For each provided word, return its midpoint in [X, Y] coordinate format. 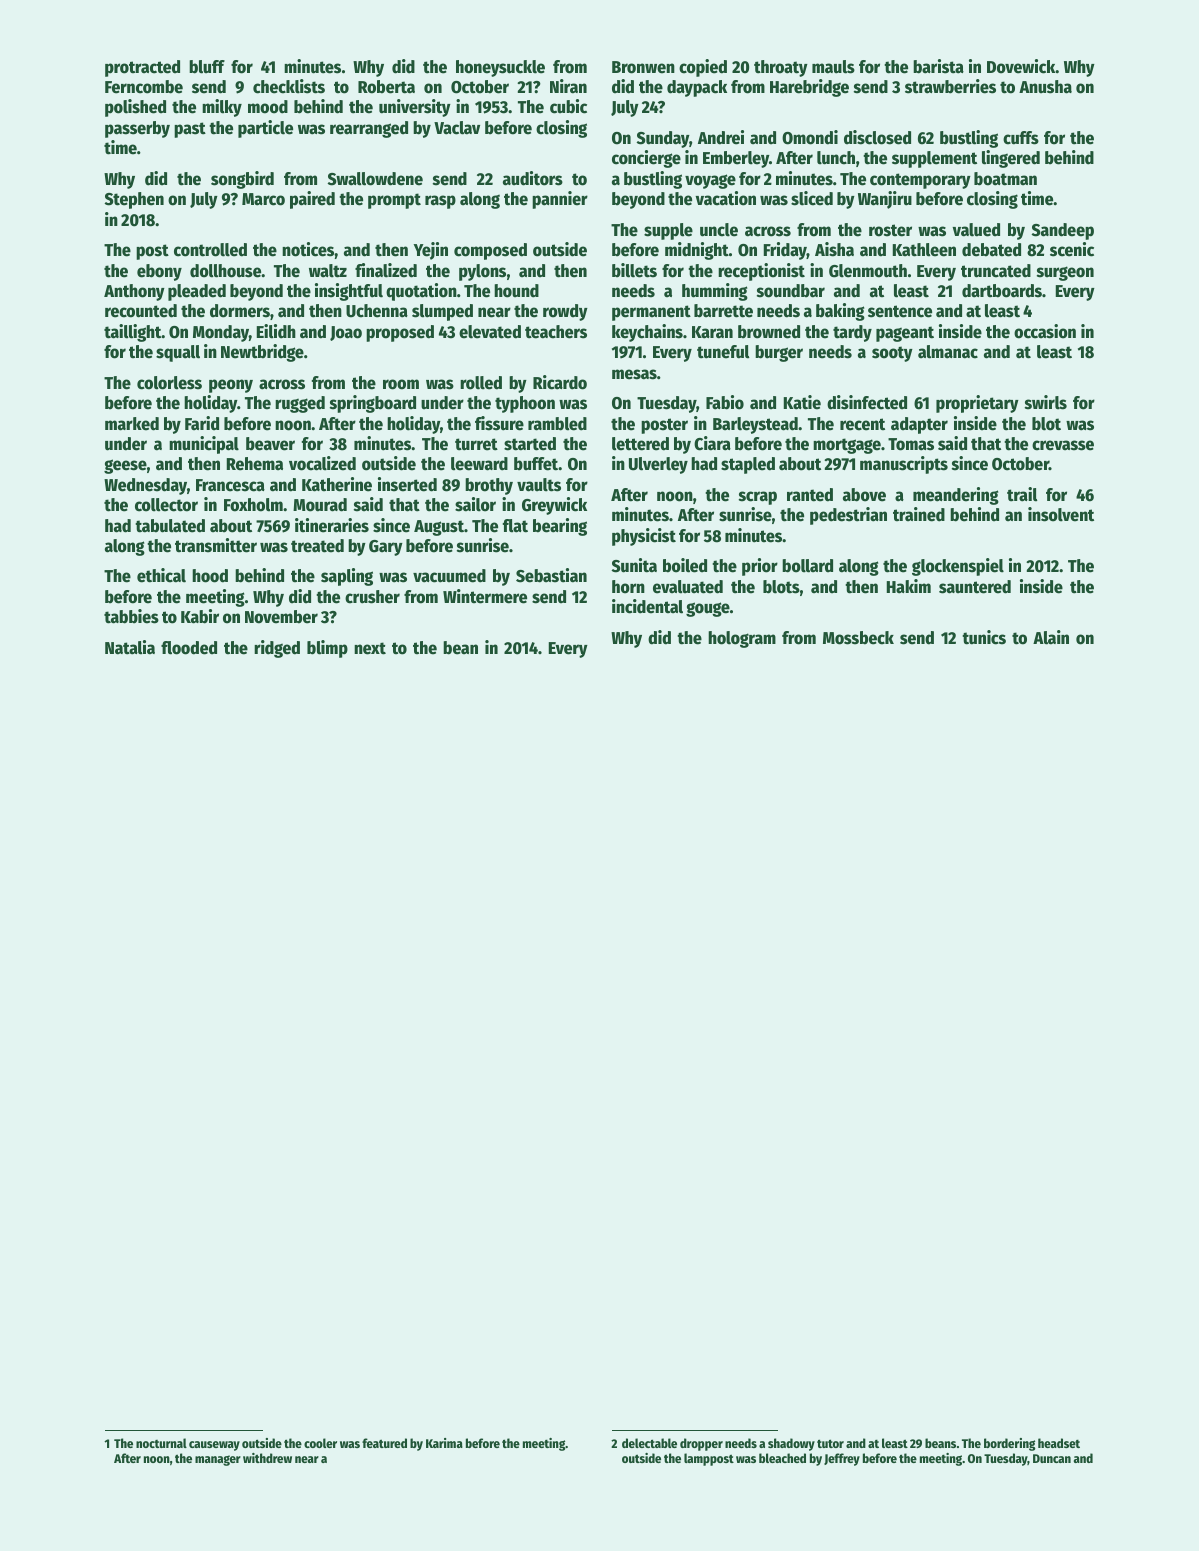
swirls [1046, 402]
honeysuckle [500, 68]
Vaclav [457, 128]
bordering [1009, 1444]
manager [218, 1460]
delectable [649, 1443]
